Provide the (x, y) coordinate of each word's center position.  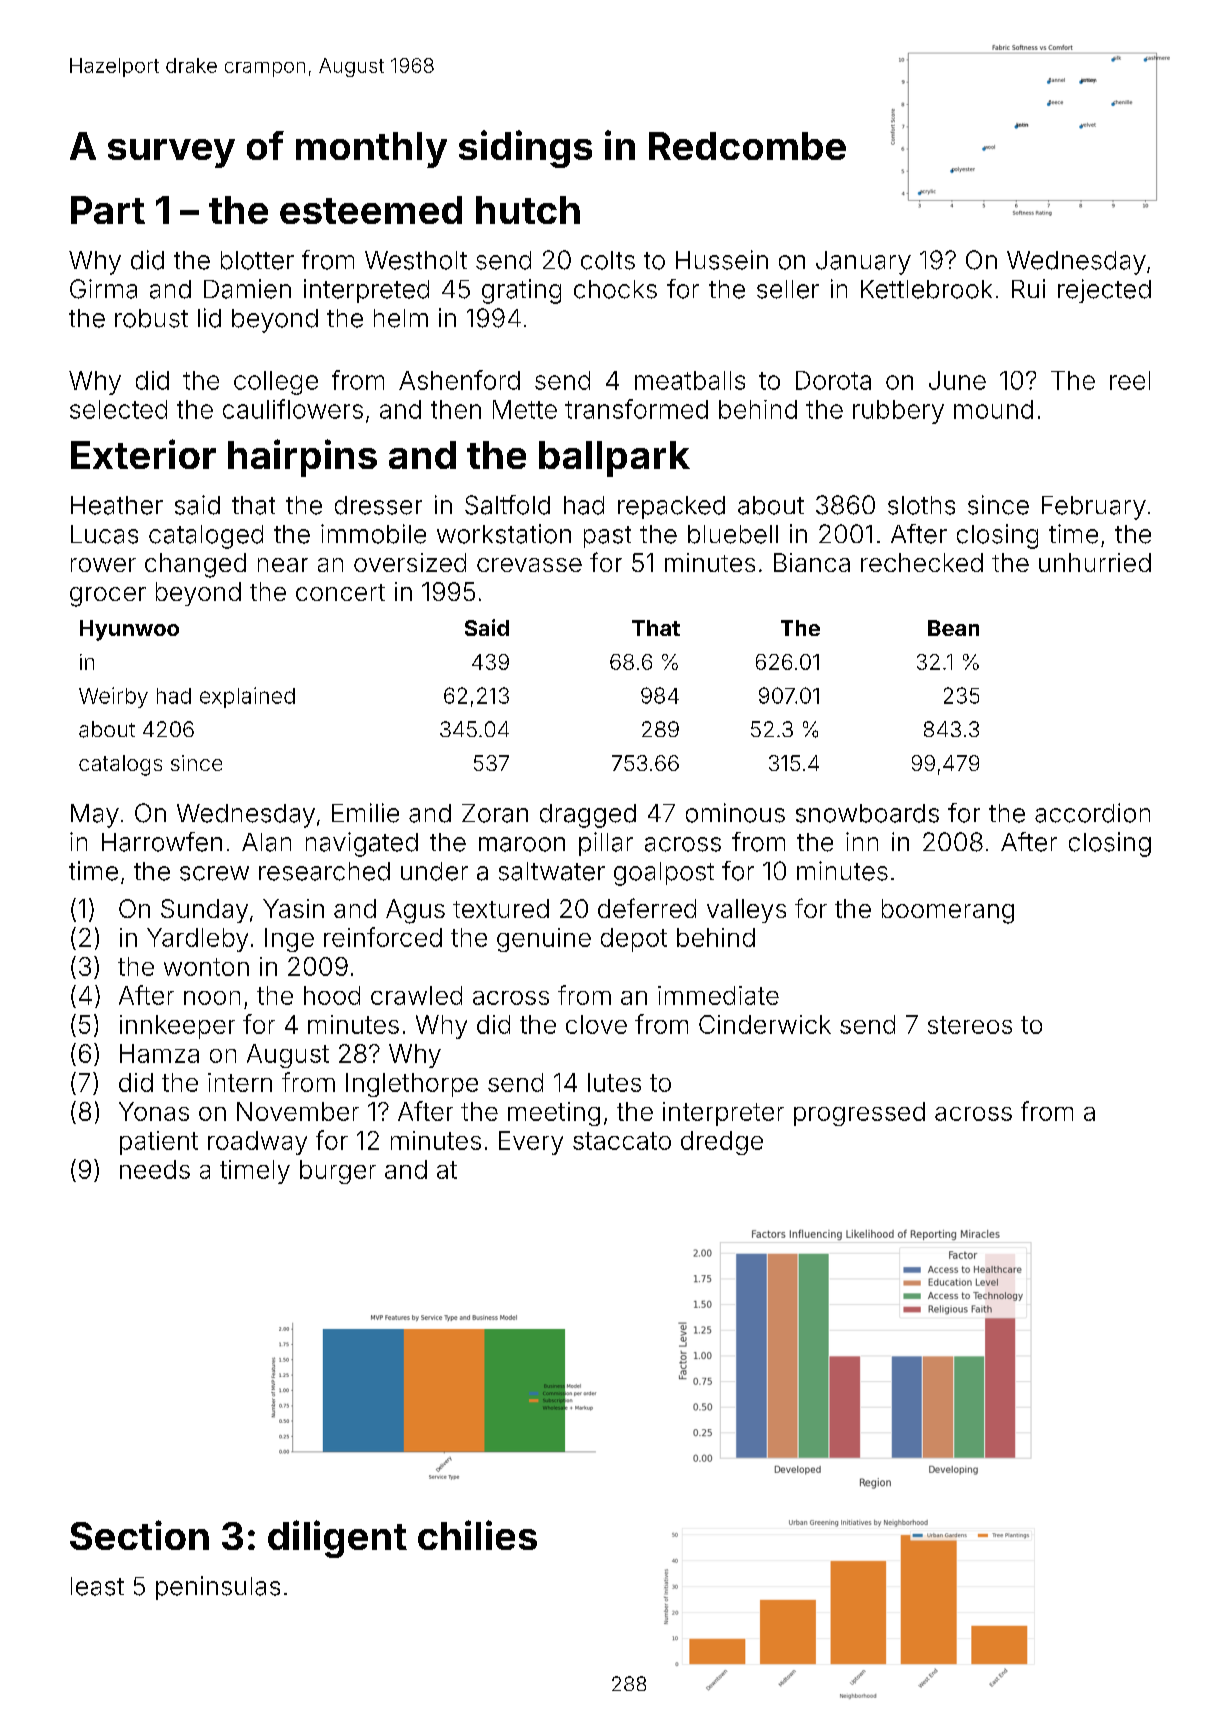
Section (139, 1535)
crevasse (529, 565)
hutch (528, 210)
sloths (921, 505)
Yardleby (197, 940)
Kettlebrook (926, 289)
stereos (970, 1025)
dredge (722, 1143)
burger (338, 1172)
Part (108, 210)
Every (531, 1143)
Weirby (113, 697)
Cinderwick (765, 1024)
